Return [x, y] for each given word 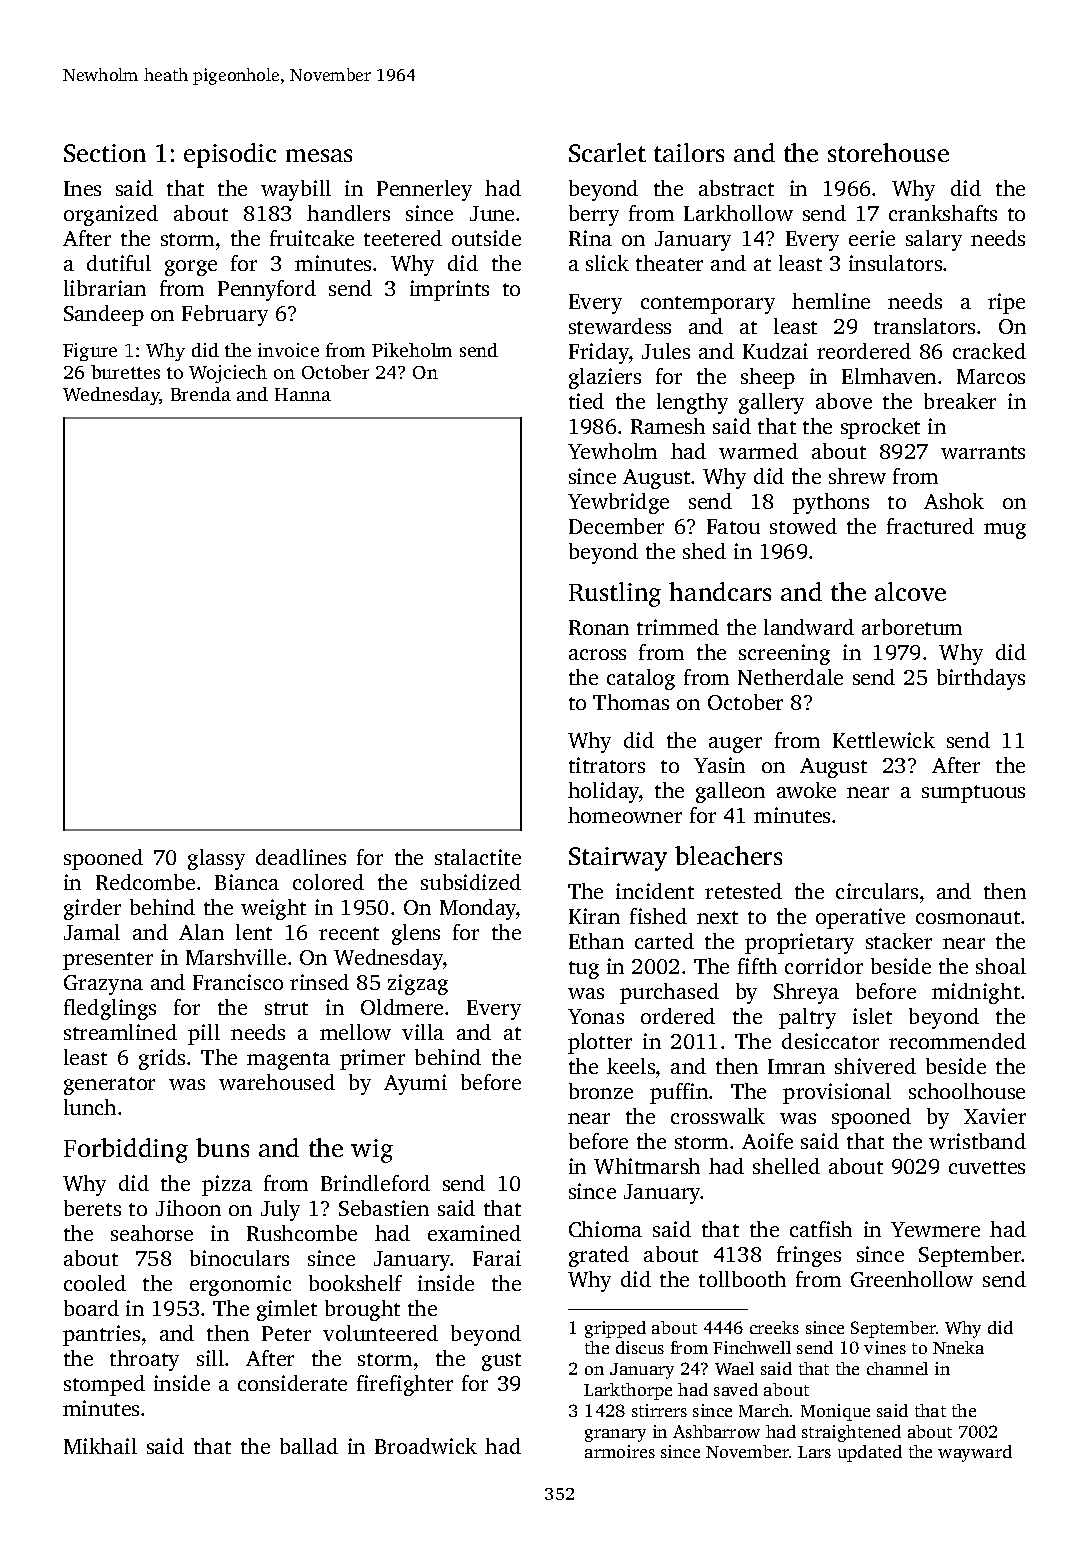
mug [1005, 531]
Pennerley [424, 190]
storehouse [888, 152]
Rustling [615, 594]
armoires [620, 1451]
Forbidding [126, 1150]
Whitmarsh [647, 1166]
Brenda [201, 394]
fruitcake [312, 238]
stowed [803, 526]
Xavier [995, 1116]
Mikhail [100, 1446]
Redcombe [145, 882]
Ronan [599, 627]
